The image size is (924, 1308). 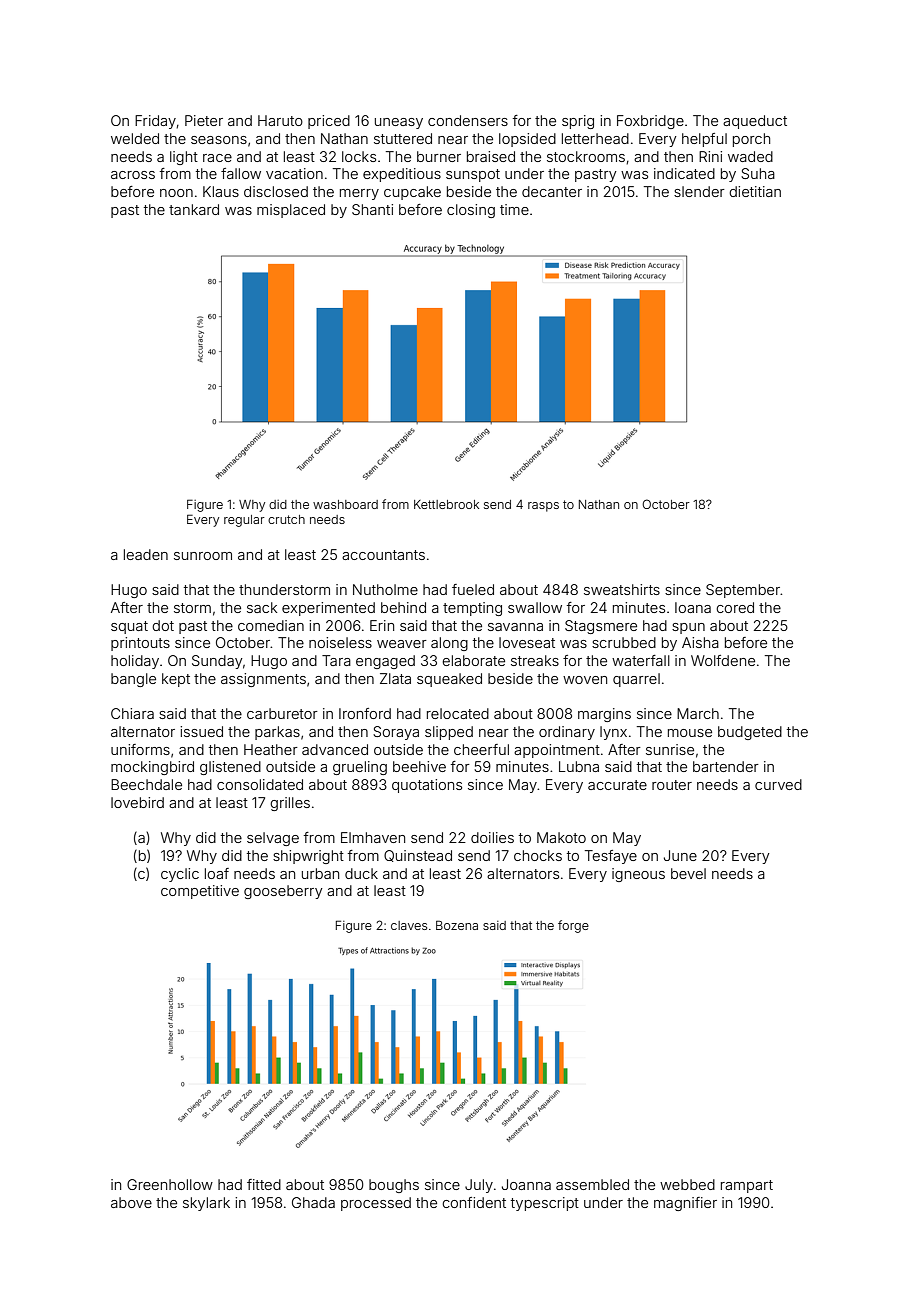 I want to click on cored, so click(x=735, y=607).
